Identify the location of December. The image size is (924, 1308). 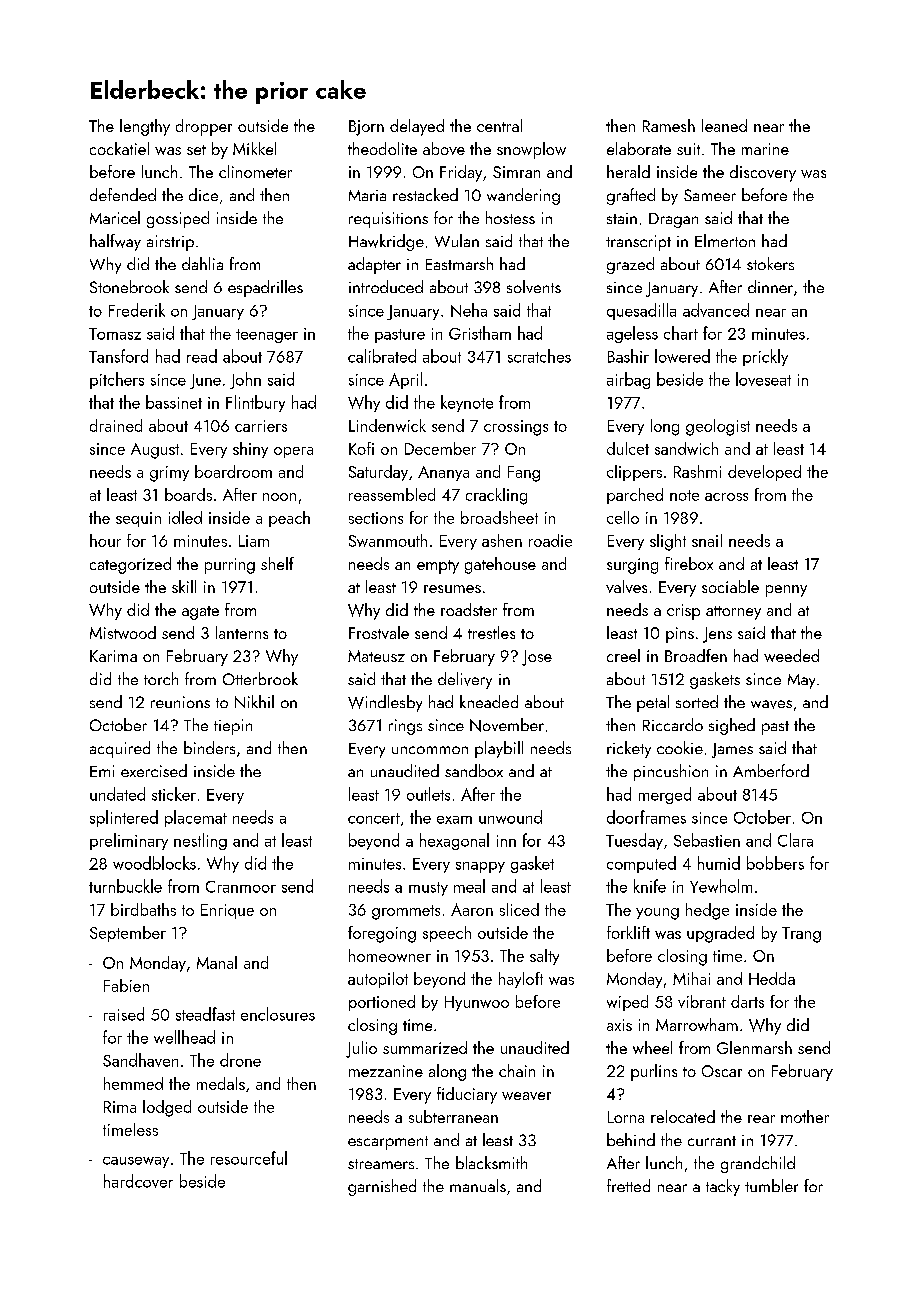
(440, 448).
